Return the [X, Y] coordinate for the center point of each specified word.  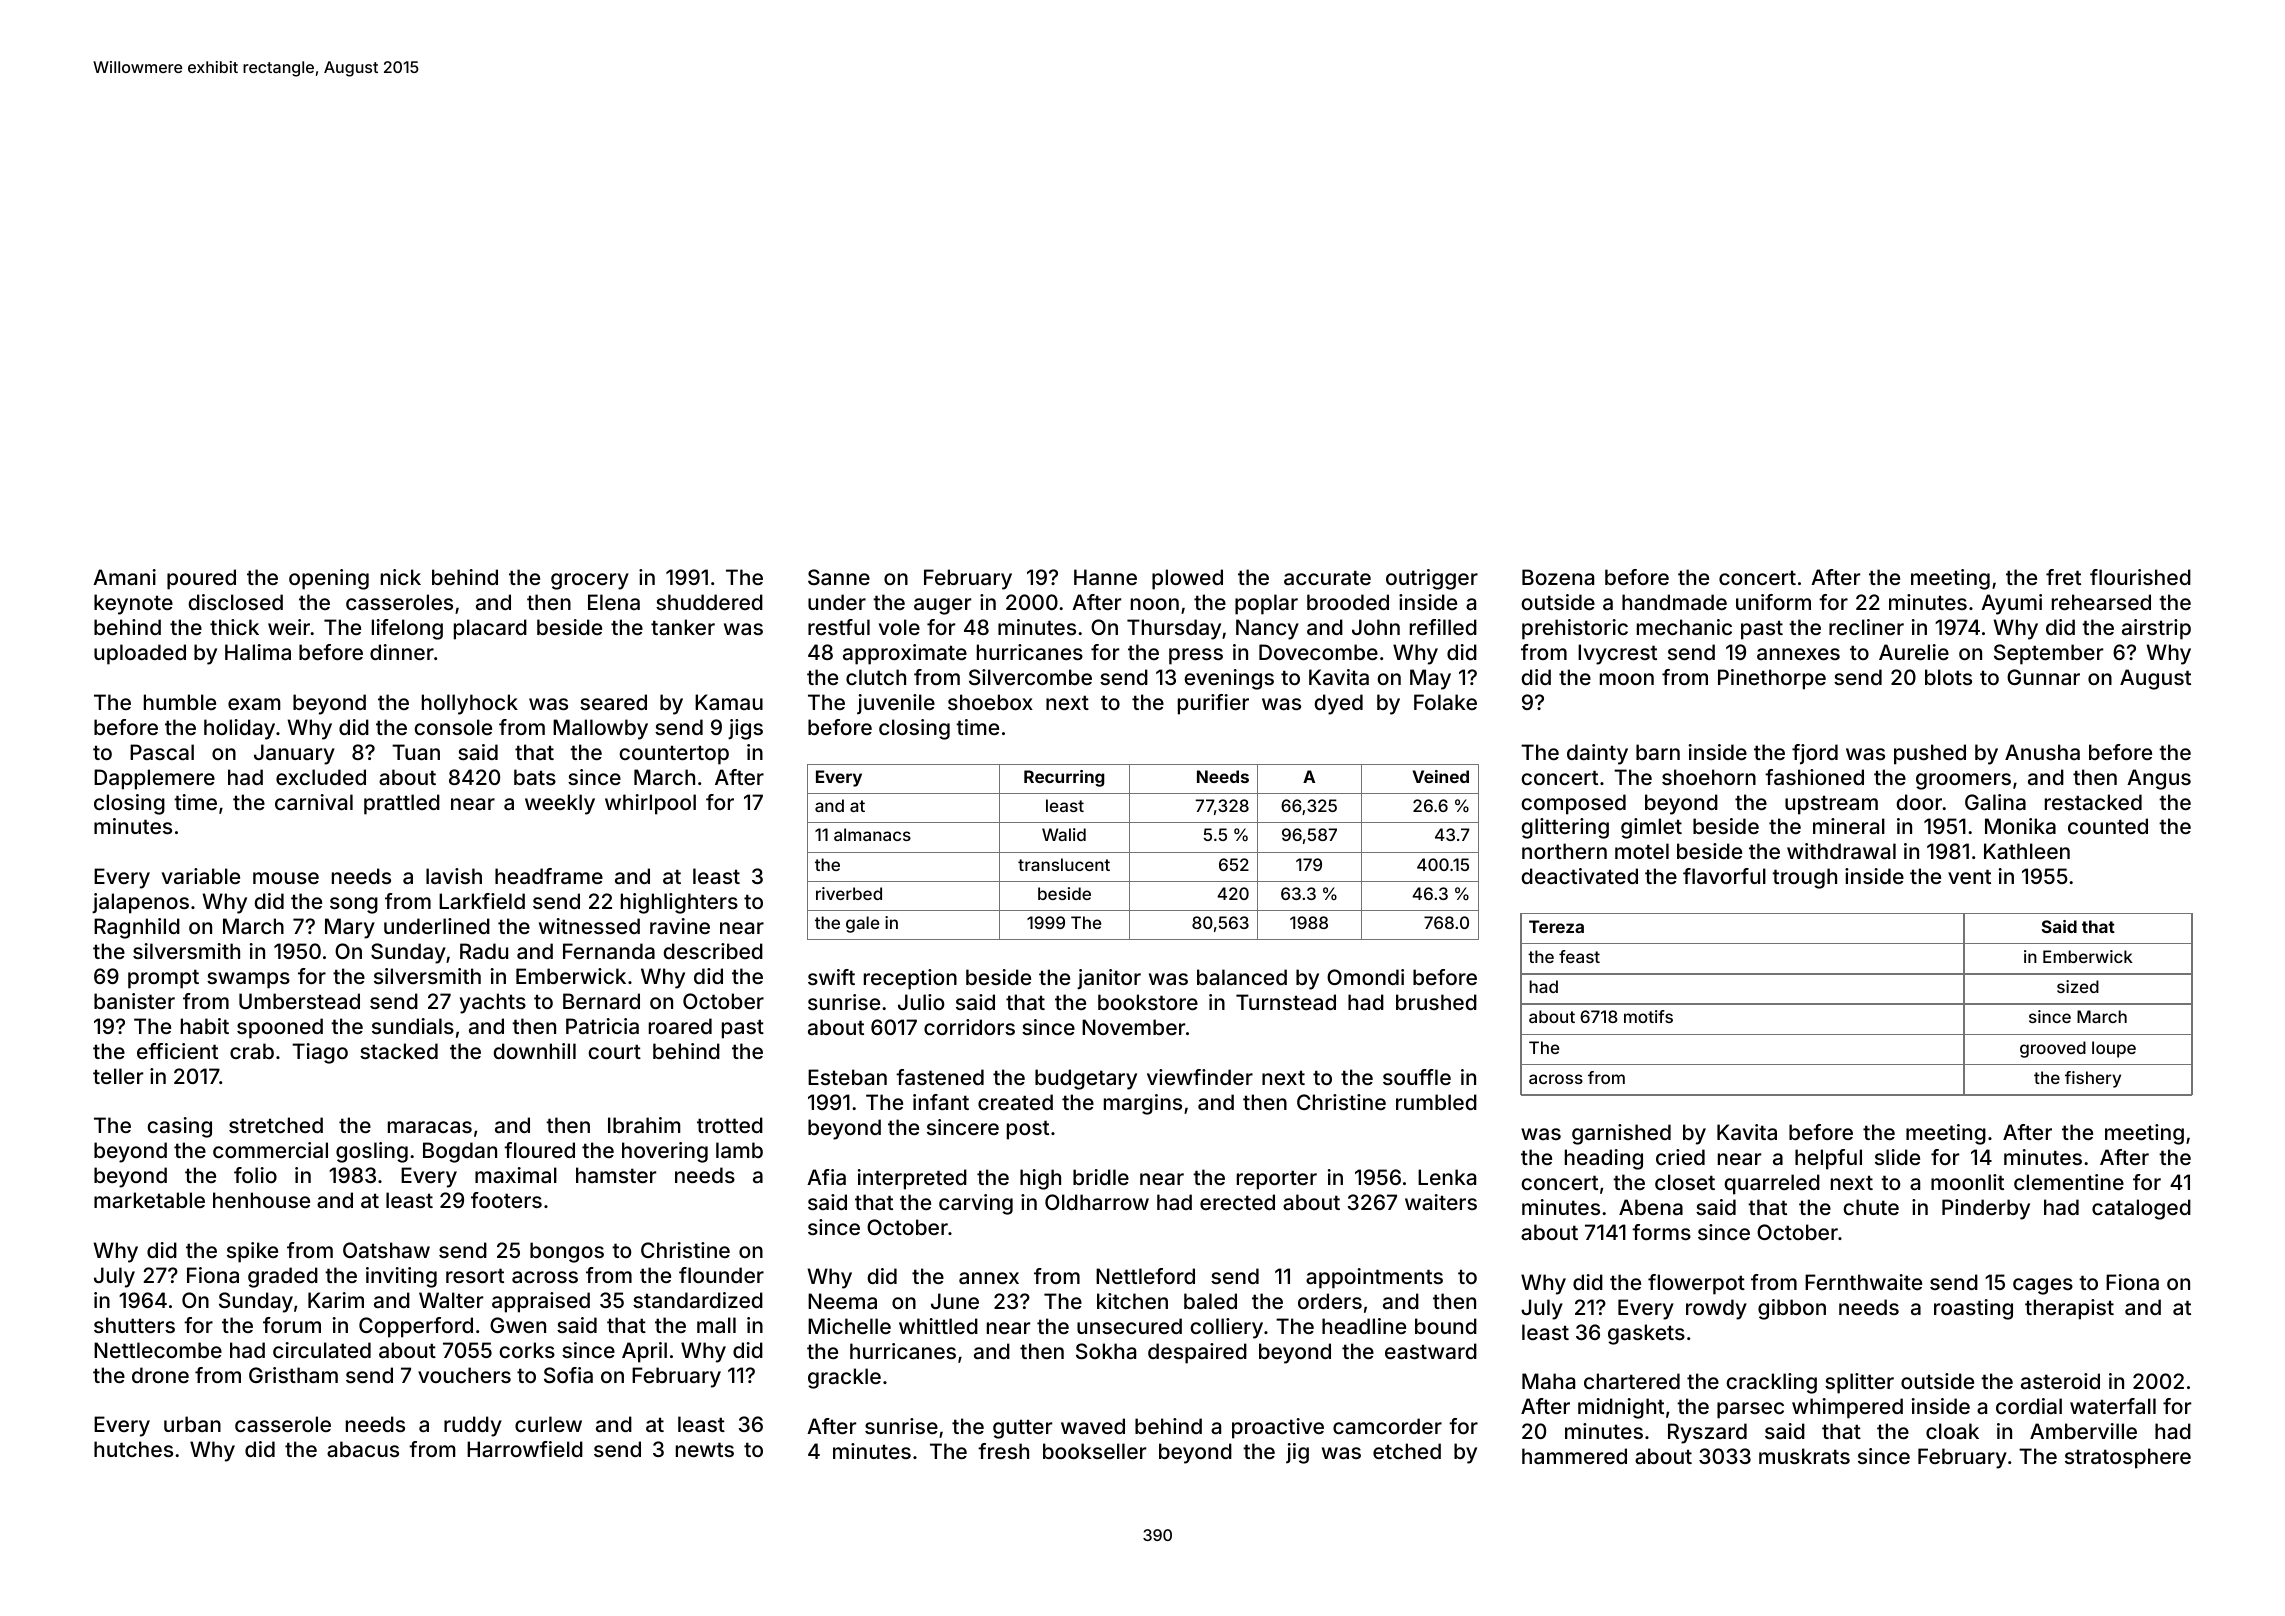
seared [613, 702]
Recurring [1064, 778]
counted [2108, 826]
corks [527, 1350]
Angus [2159, 779]
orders [1330, 1301]
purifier [1213, 704]
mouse [286, 878]
